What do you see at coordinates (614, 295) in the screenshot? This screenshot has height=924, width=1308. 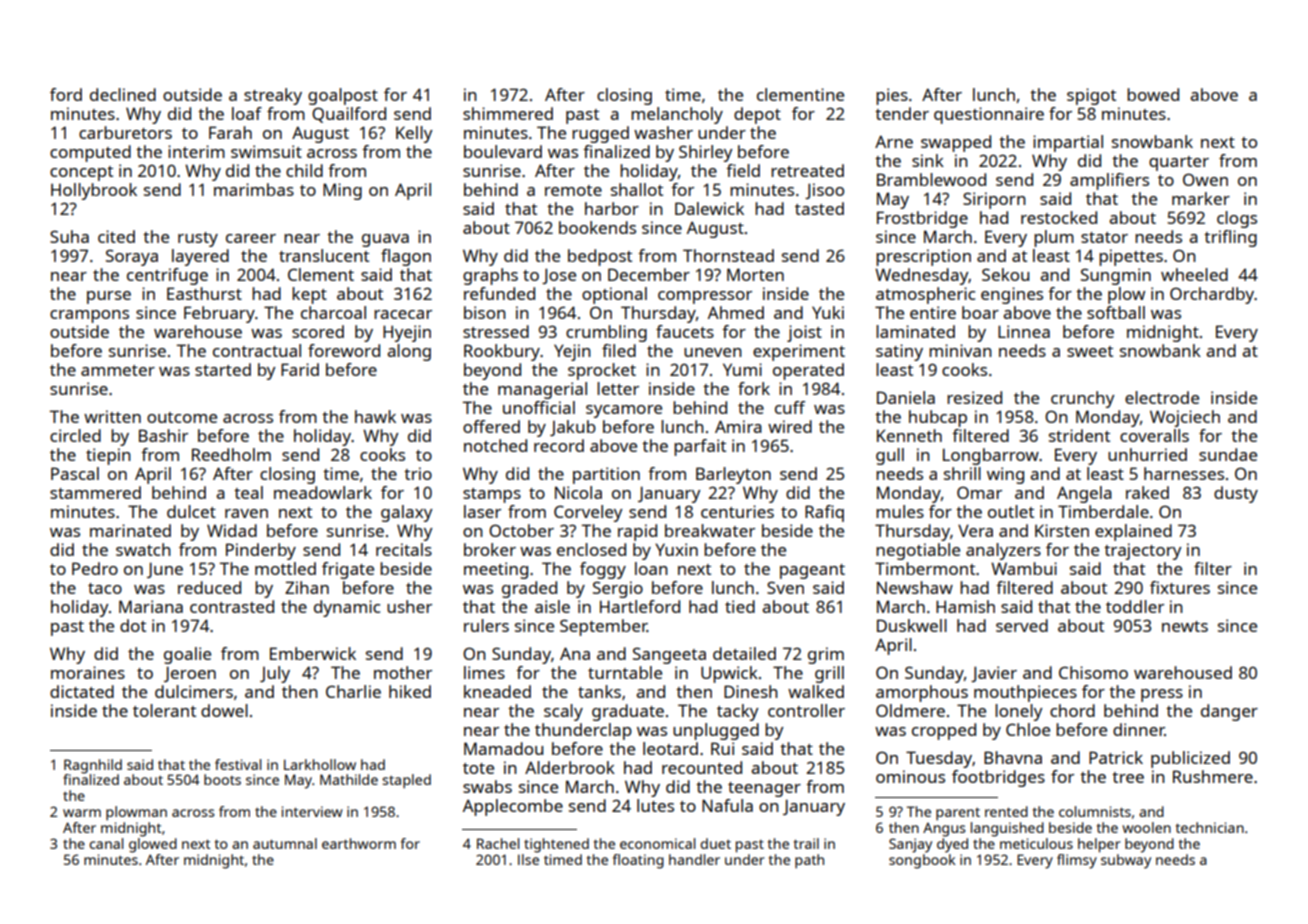 I see `optional` at bounding box center [614, 295].
